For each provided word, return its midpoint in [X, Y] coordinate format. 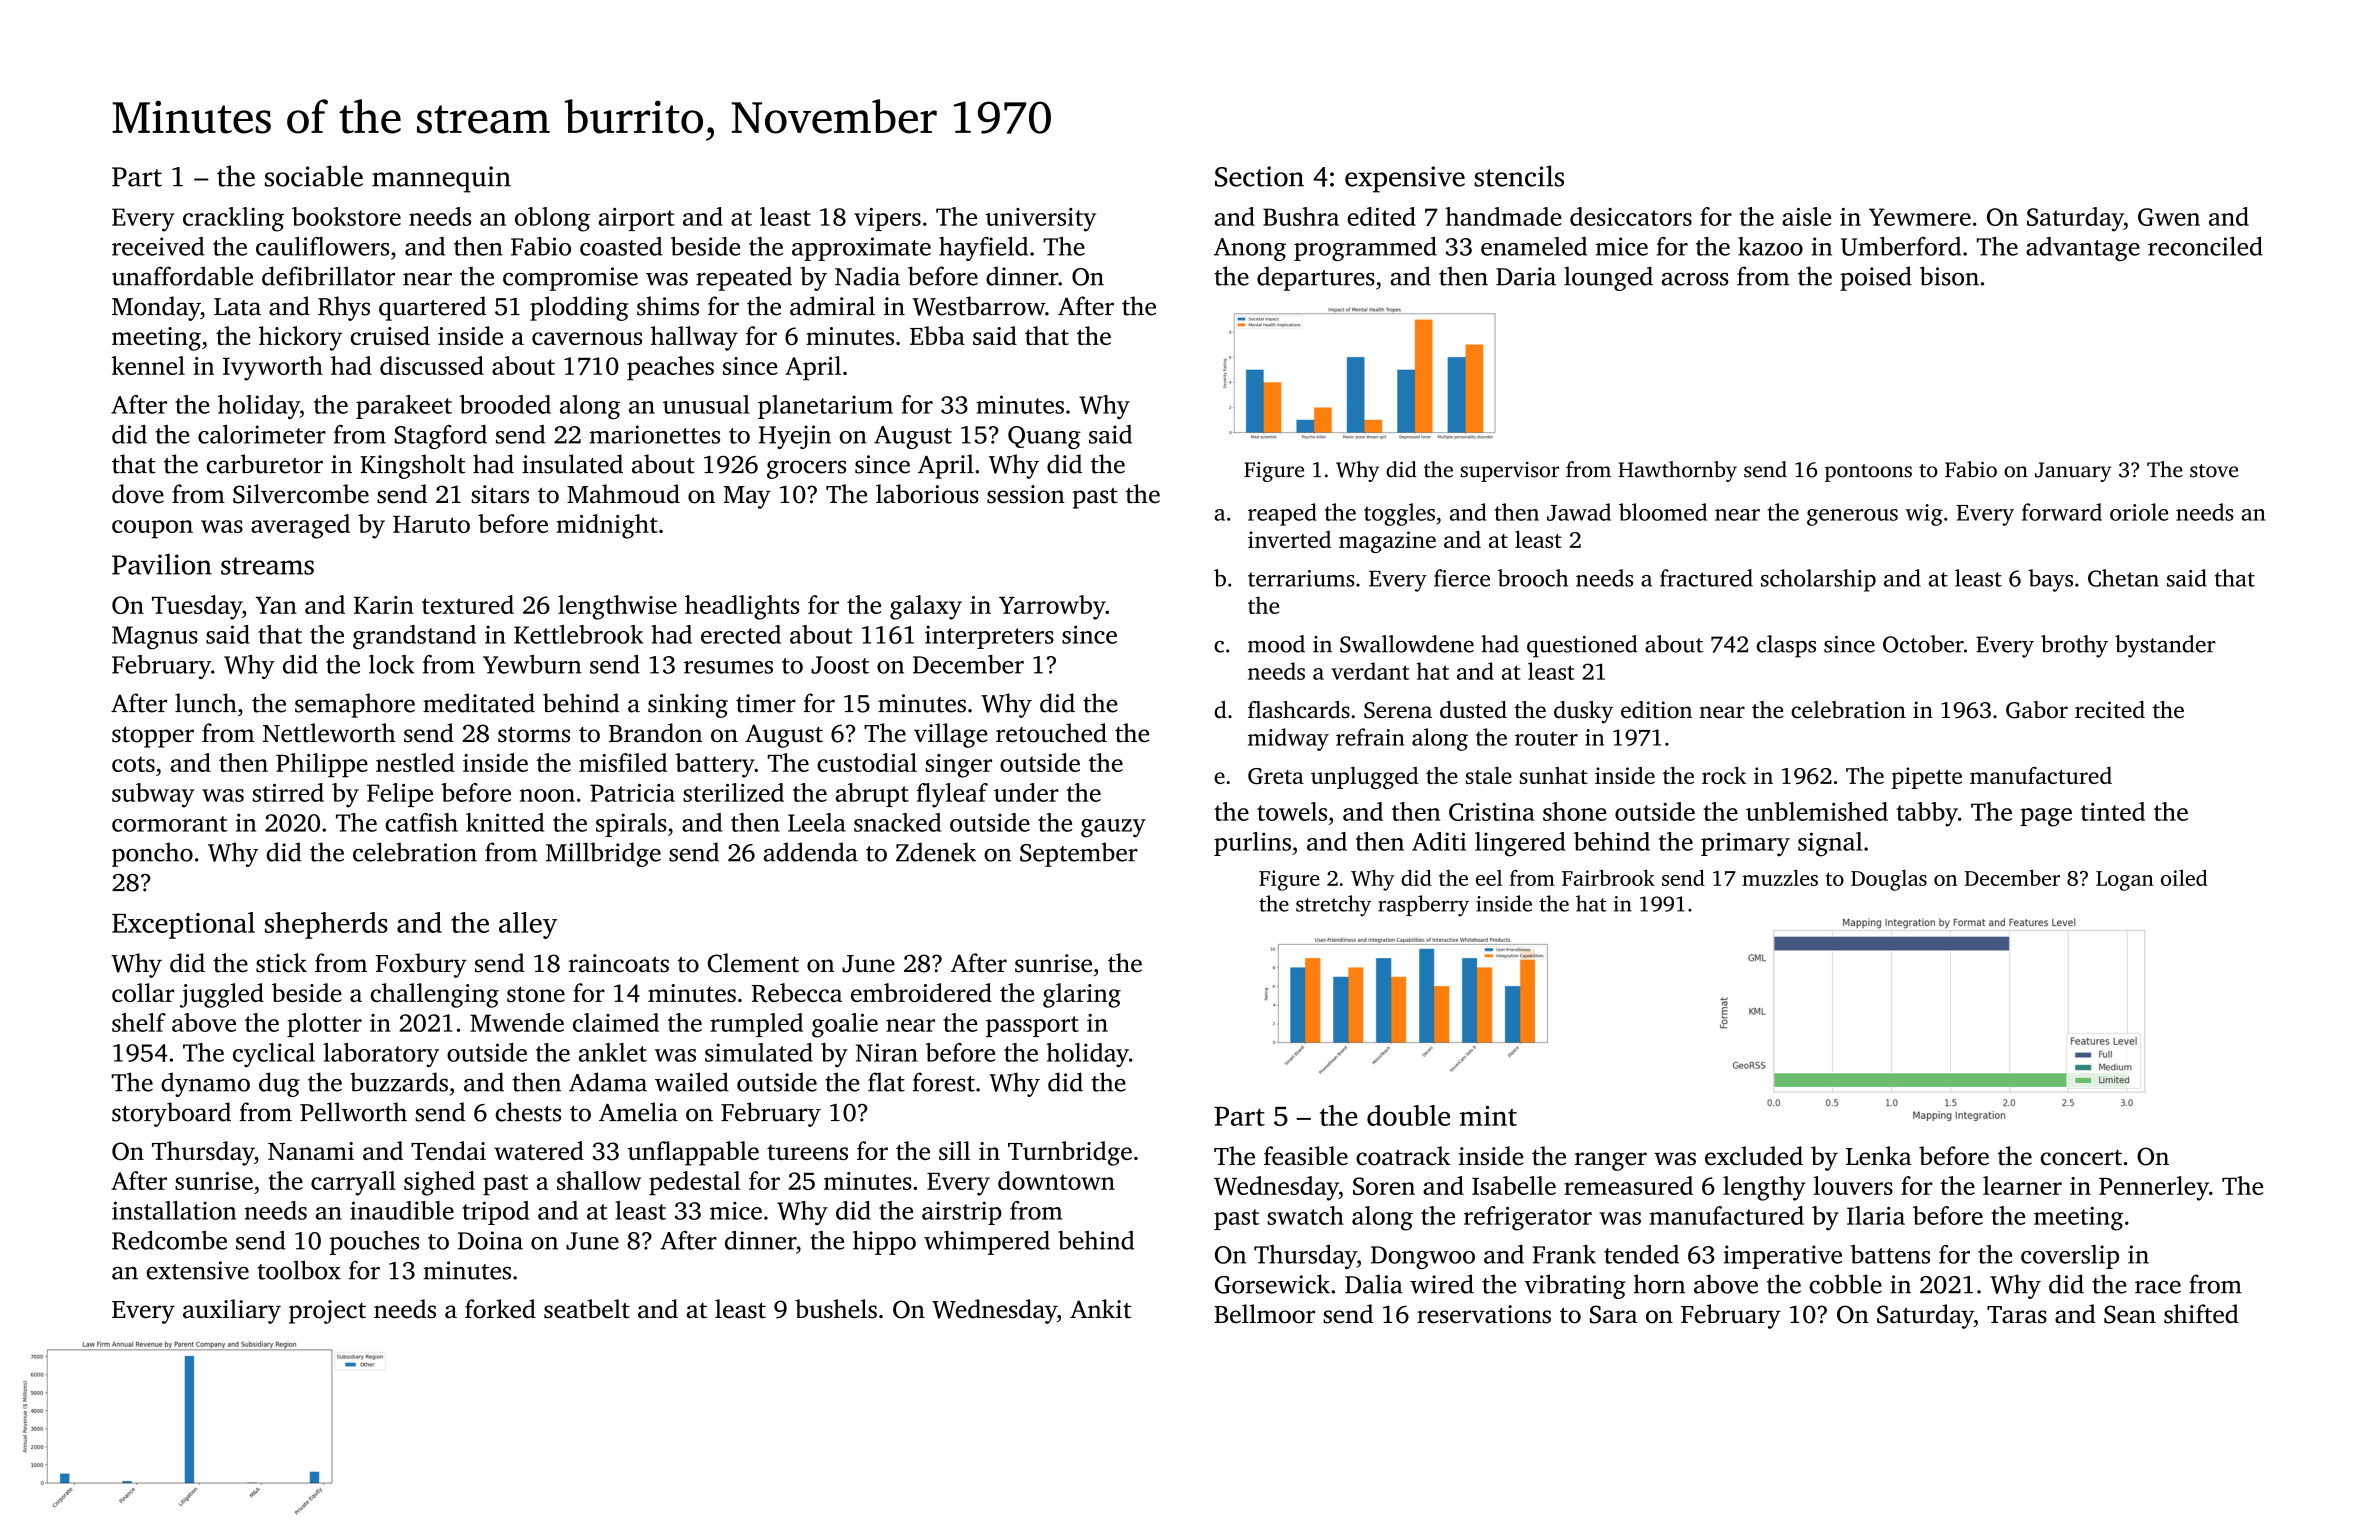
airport [637, 219]
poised [1876, 278]
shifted [2201, 1314]
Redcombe [169, 1240]
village [951, 735]
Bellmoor [1264, 1314]
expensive [1405, 179]
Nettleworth [329, 733]
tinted [2113, 811]
